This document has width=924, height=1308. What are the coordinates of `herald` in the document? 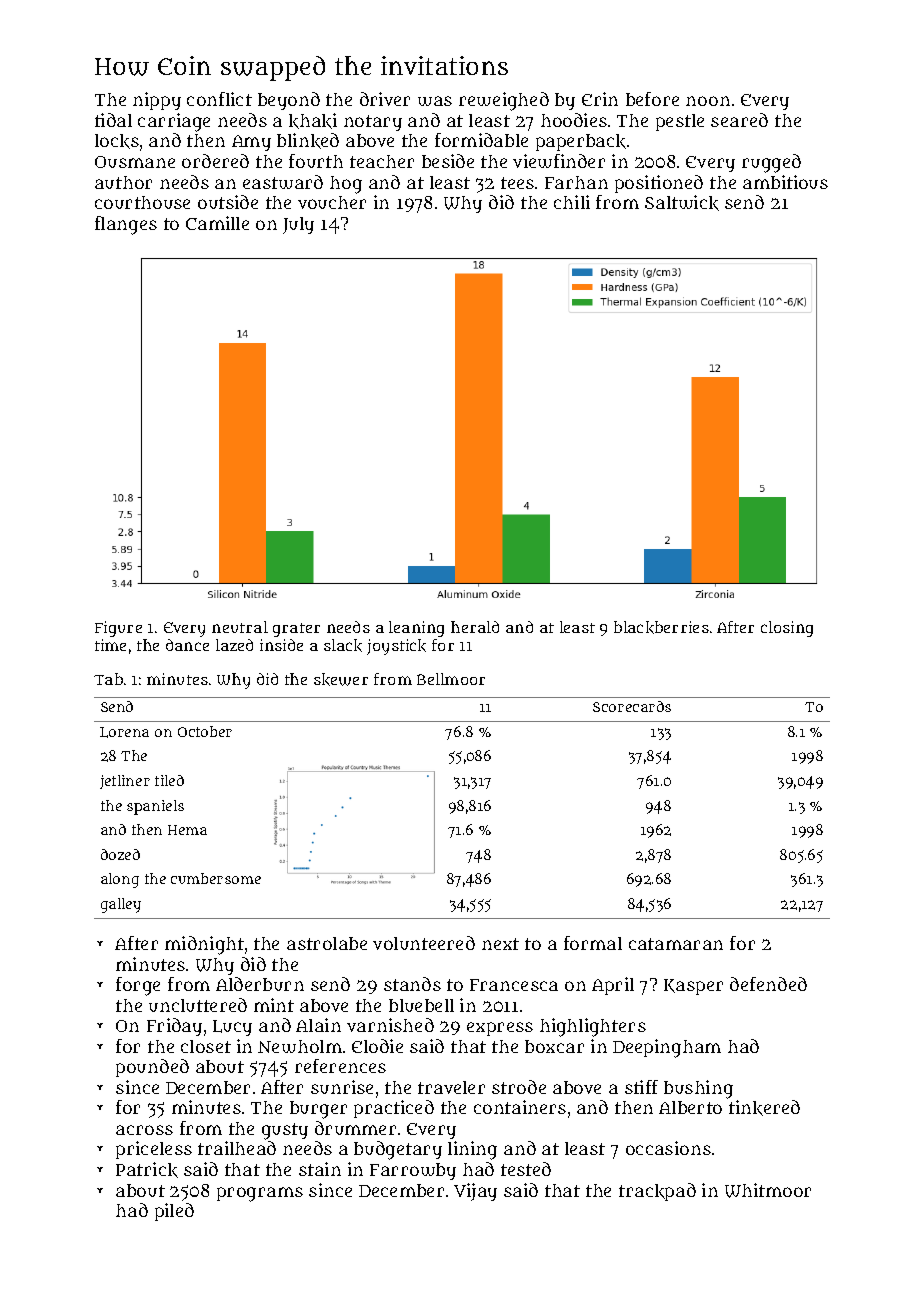 It's located at (475, 627).
